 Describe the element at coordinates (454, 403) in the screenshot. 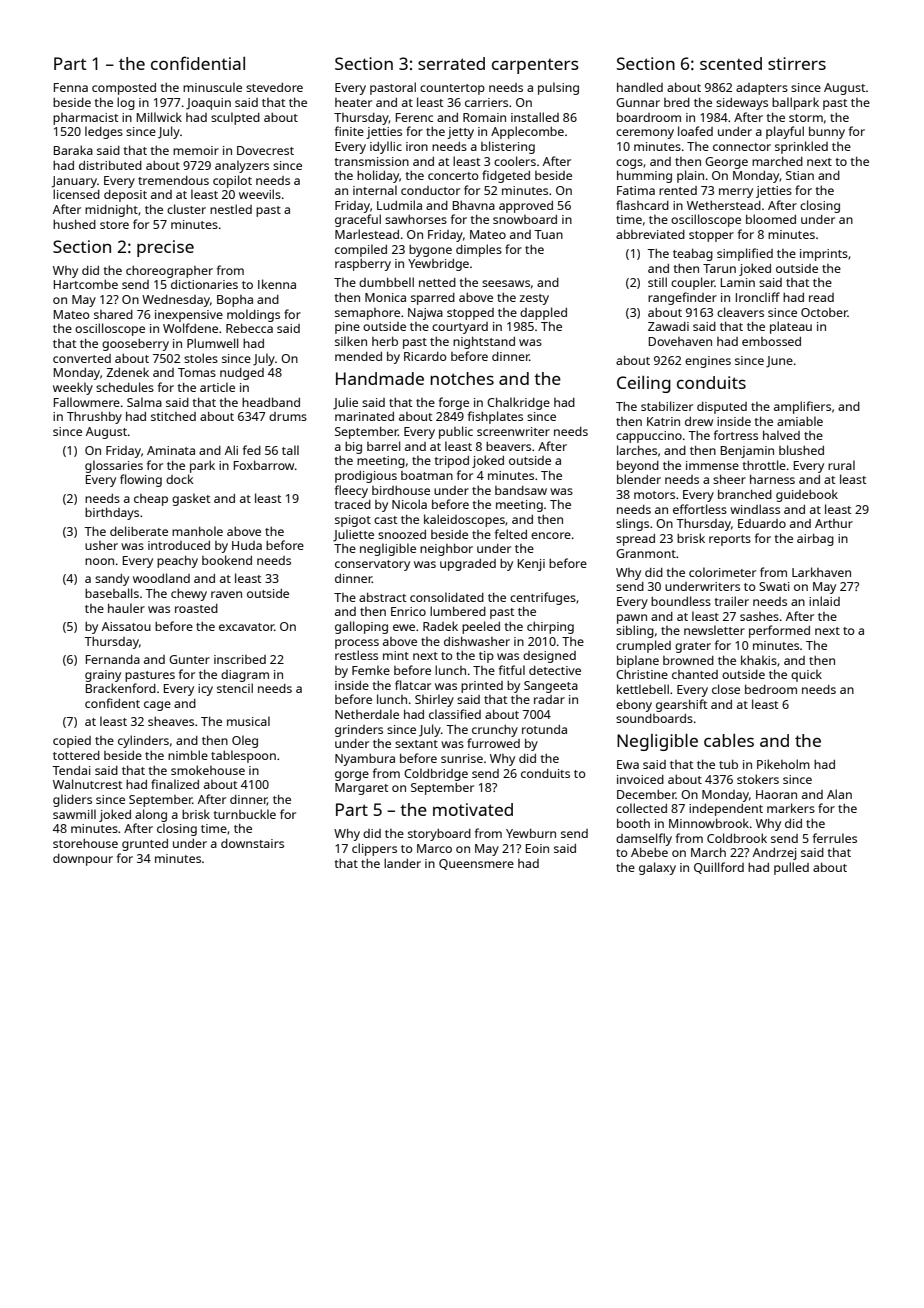

I see `forge` at that location.
